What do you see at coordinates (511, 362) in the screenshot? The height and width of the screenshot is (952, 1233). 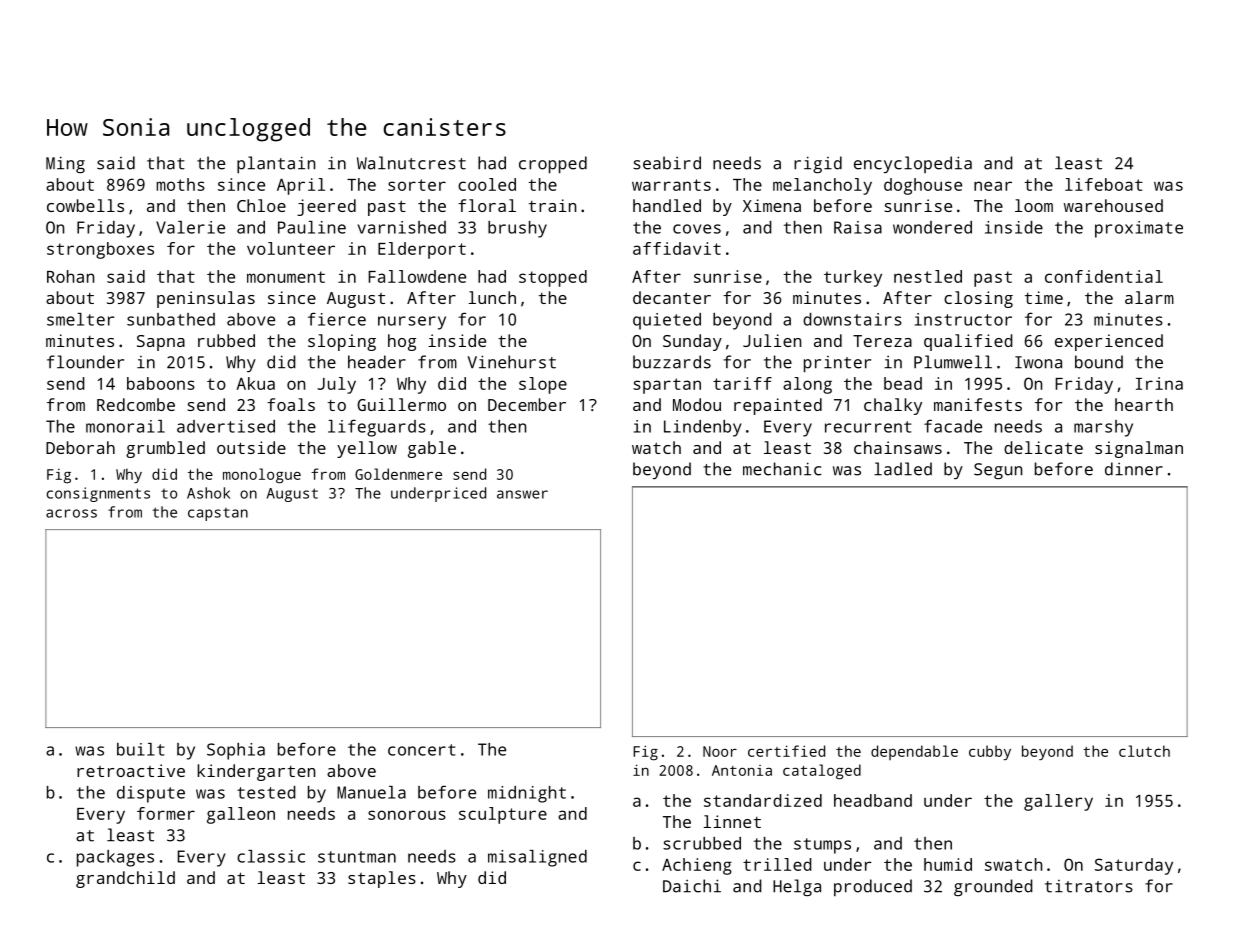 I see `Vinehurst` at bounding box center [511, 362].
